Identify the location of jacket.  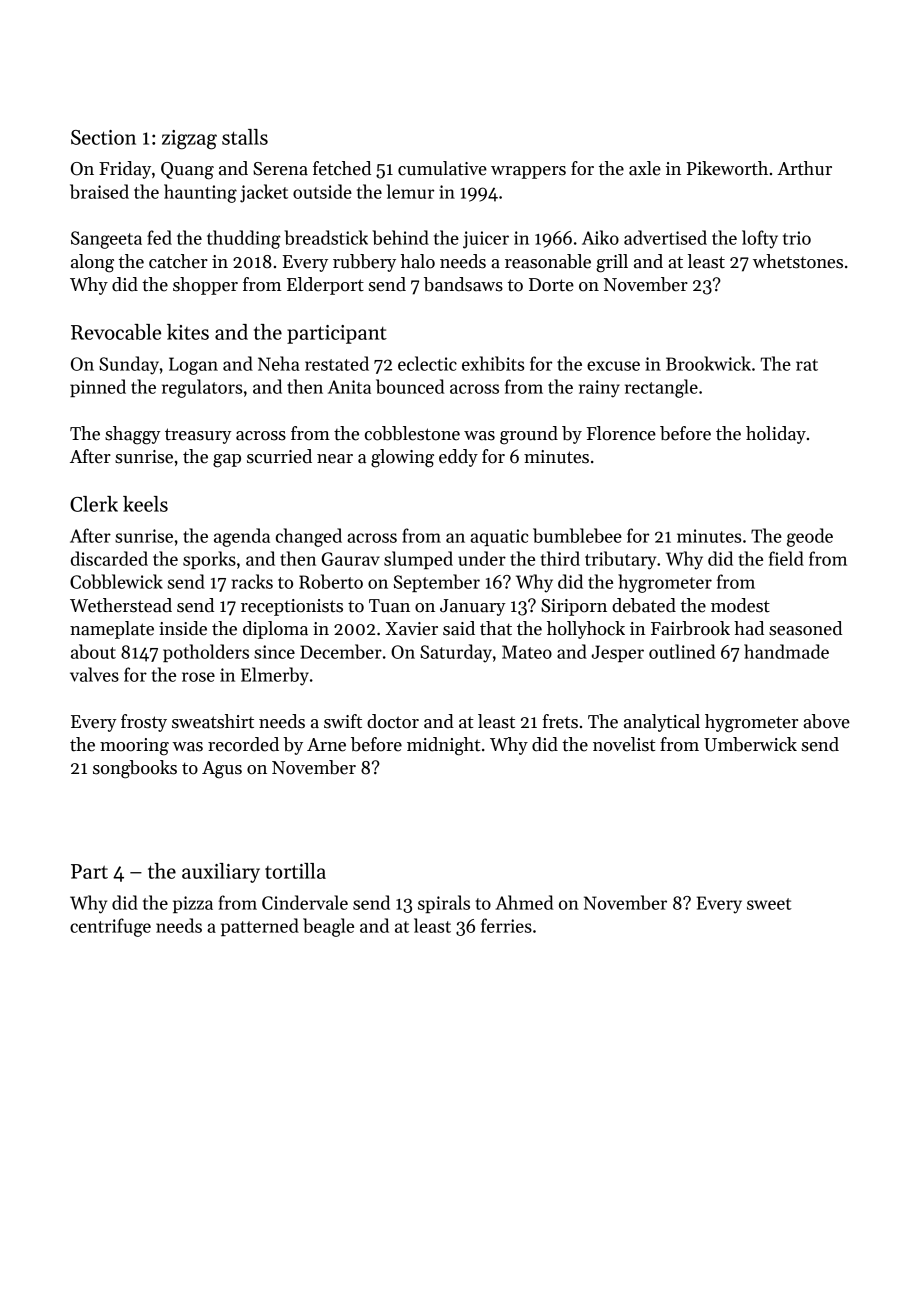
(264, 193).
